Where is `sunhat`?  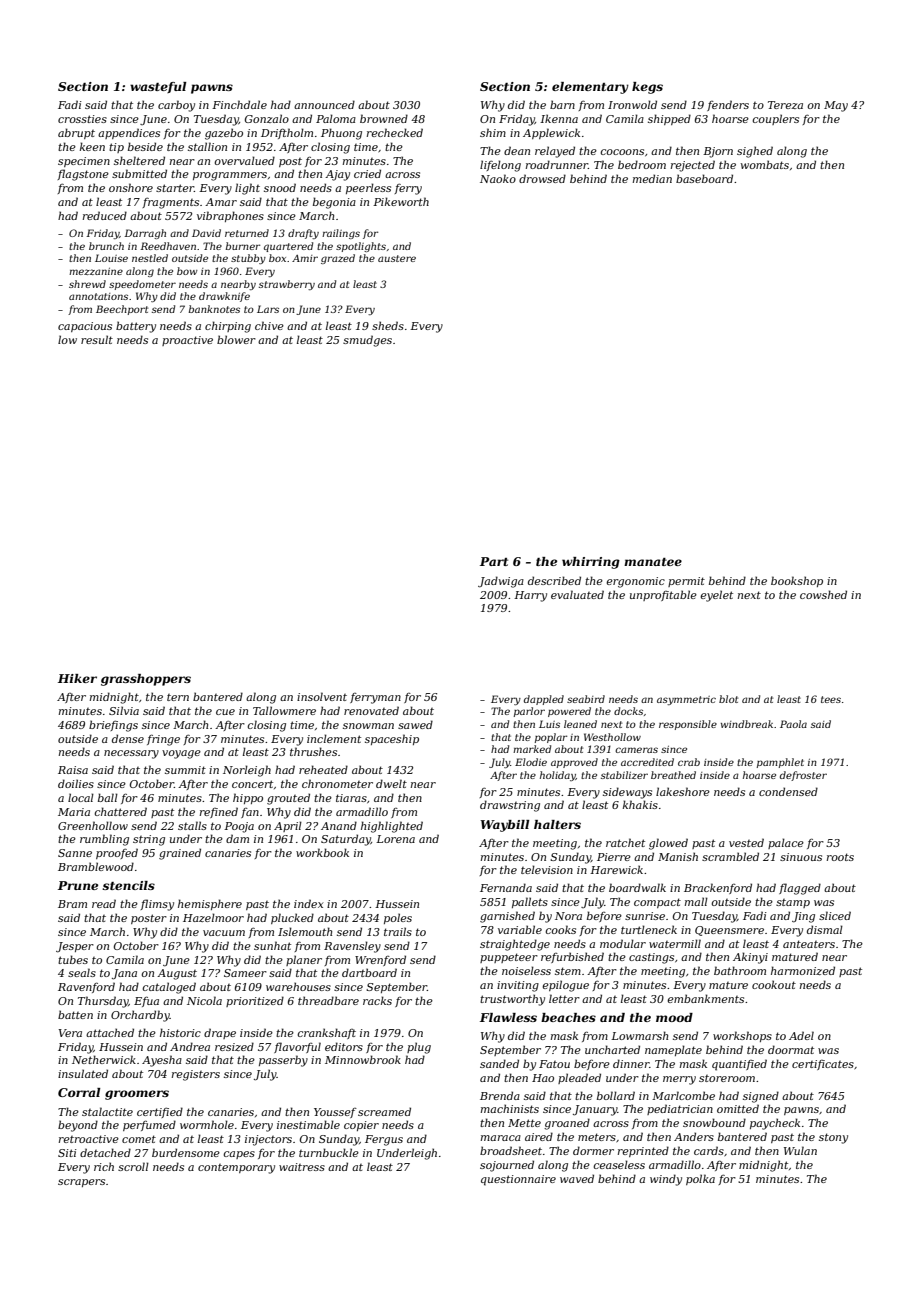
sunhat is located at coordinates (272, 945).
